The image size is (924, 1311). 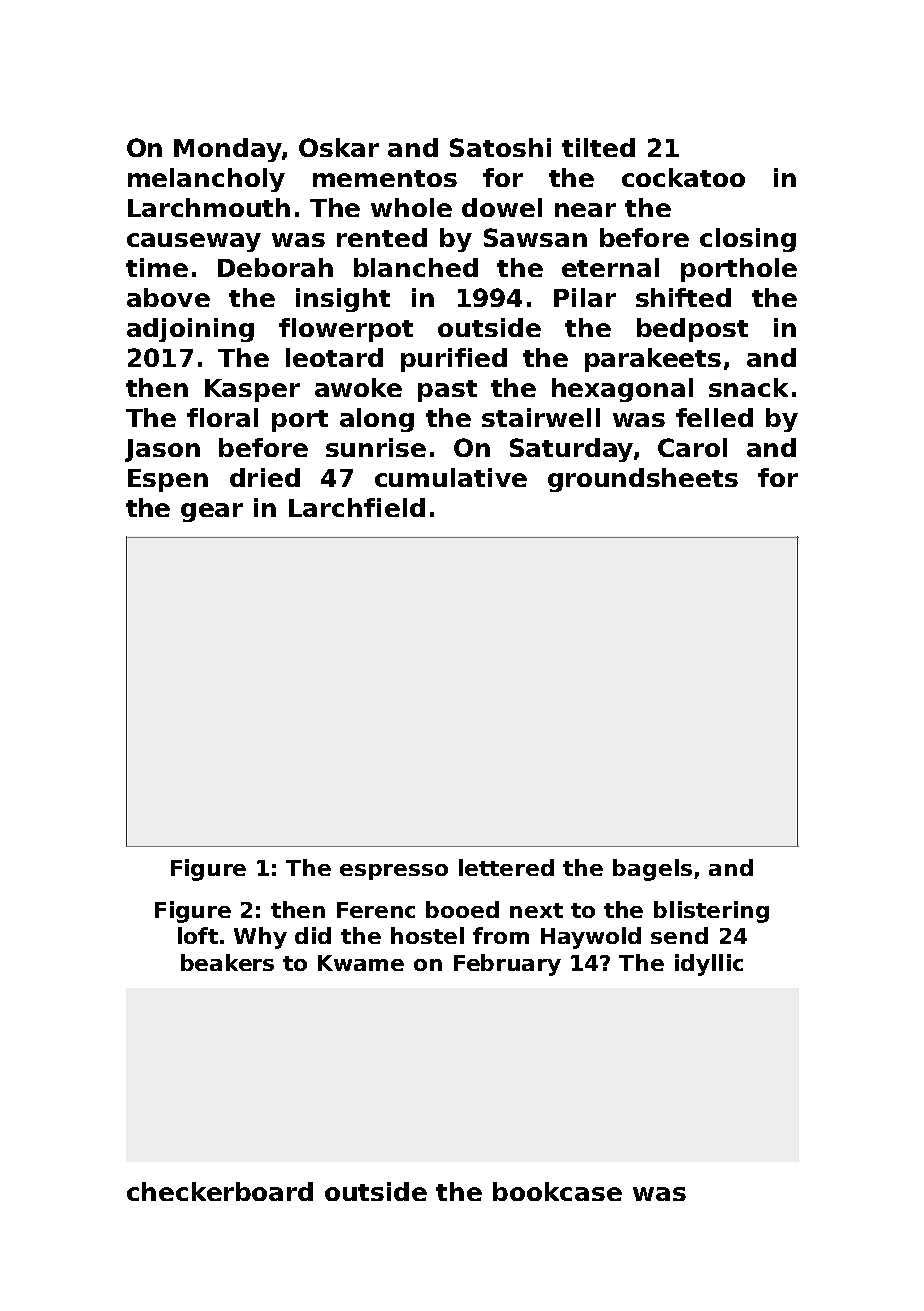 I want to click on did, so click(x=313, y=935).
